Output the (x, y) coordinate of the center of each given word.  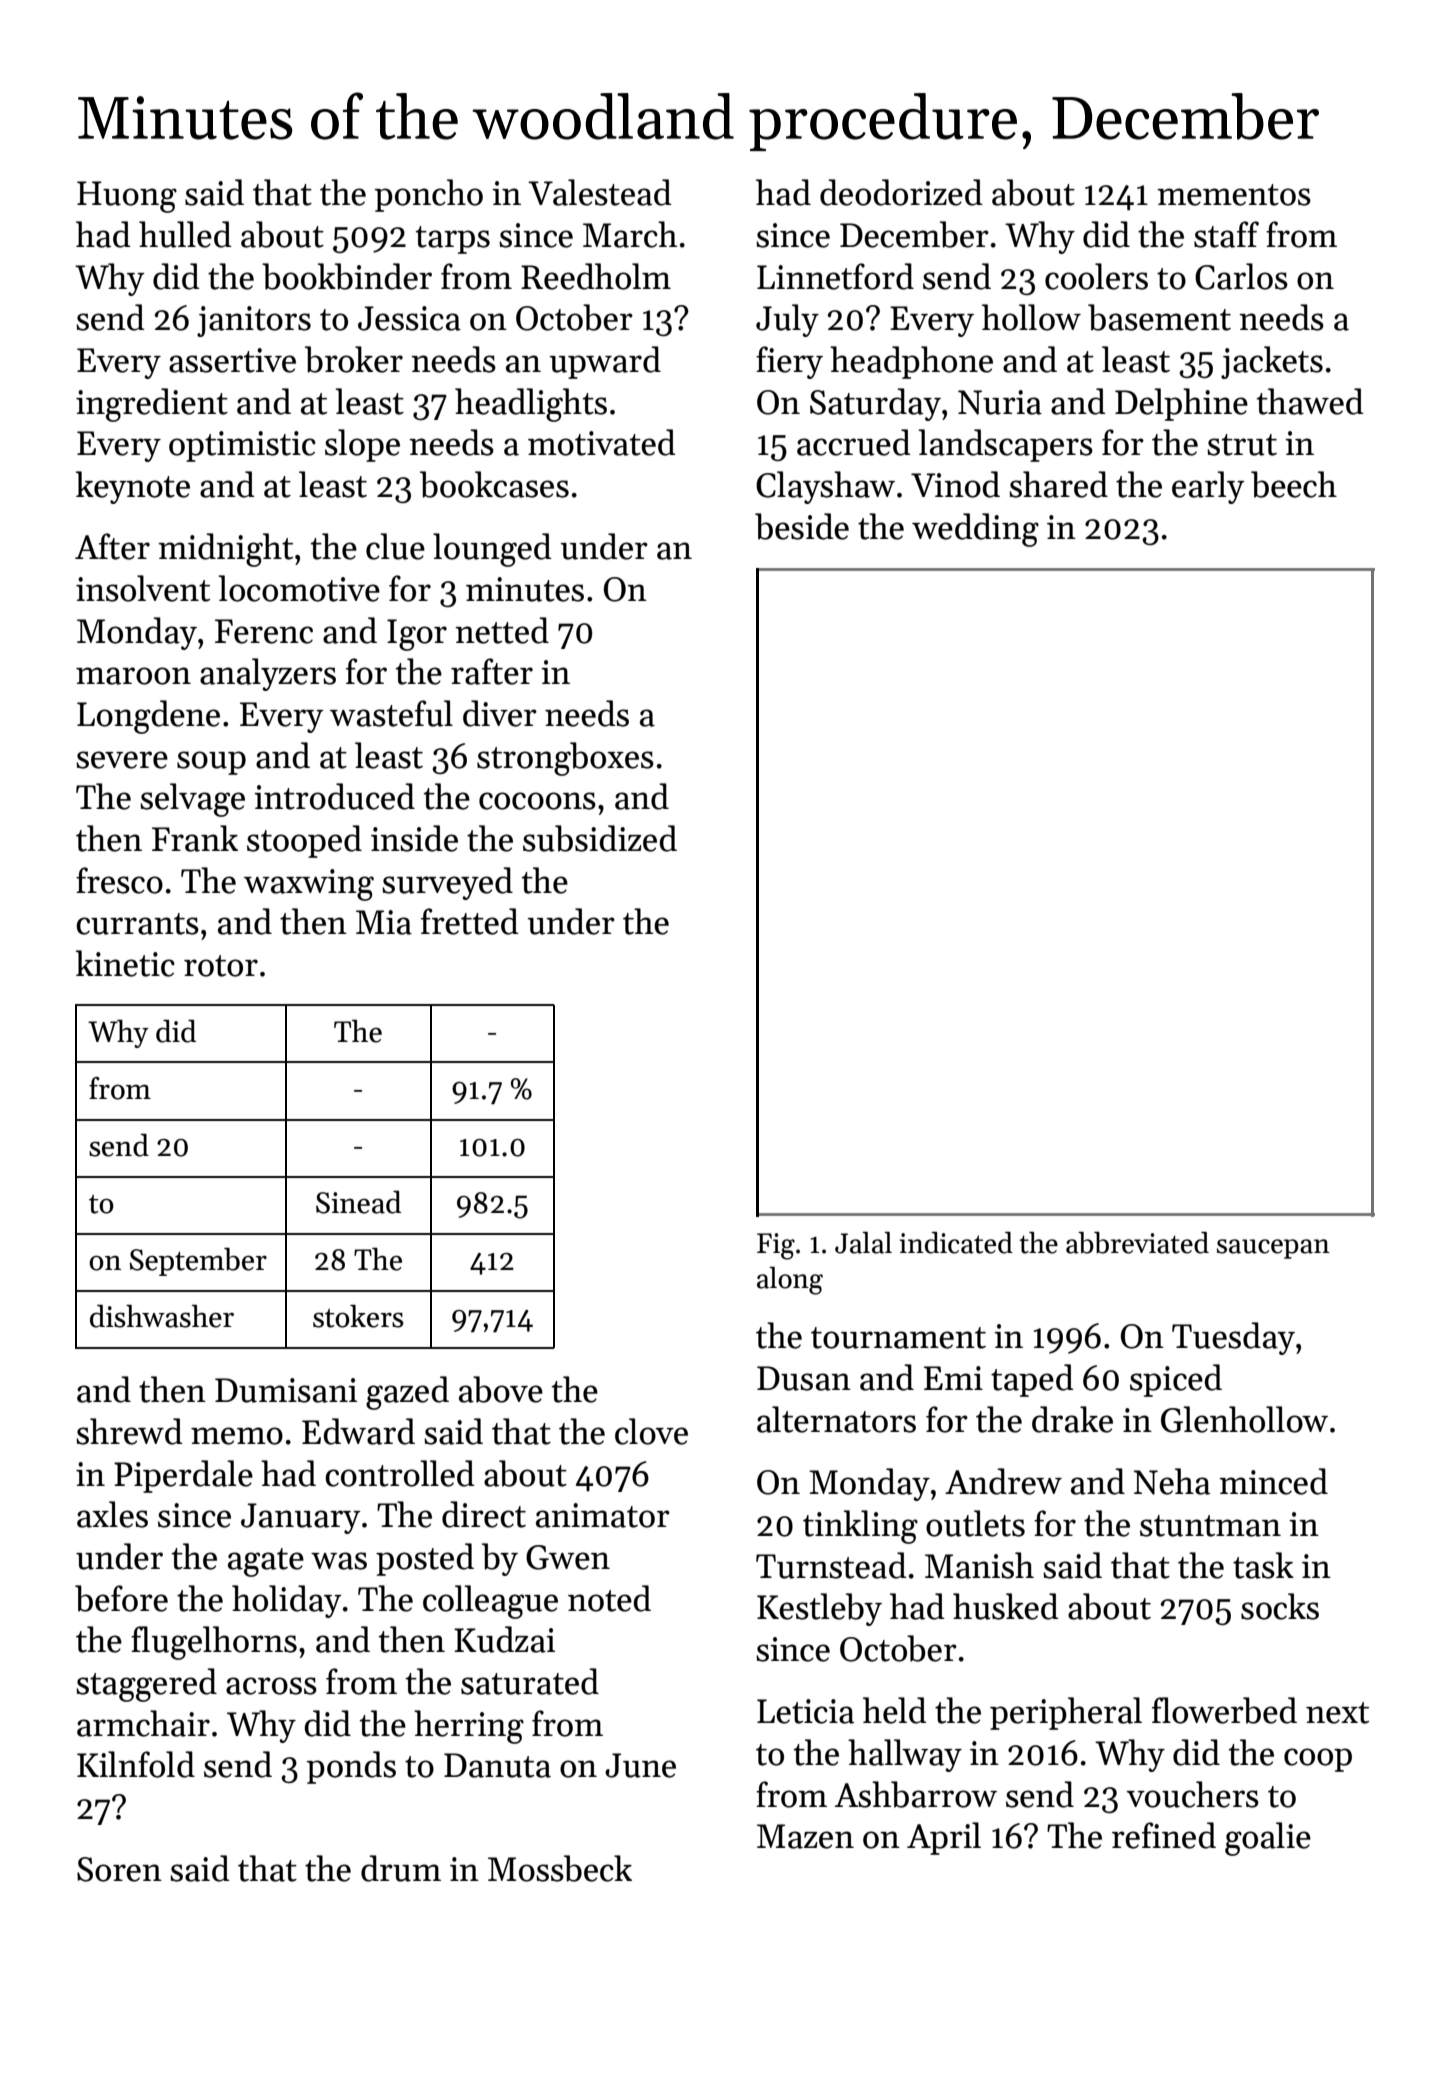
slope (362, 445)
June (640, 1765)
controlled (400, 1473)
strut (1242, 445)
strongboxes (565, 759)
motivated (602, 442)
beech (1294, 484)
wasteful (391, 713)
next (1337, 1713)
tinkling (860, 1527)
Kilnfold (136, 1764)
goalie (1268, 1839)
